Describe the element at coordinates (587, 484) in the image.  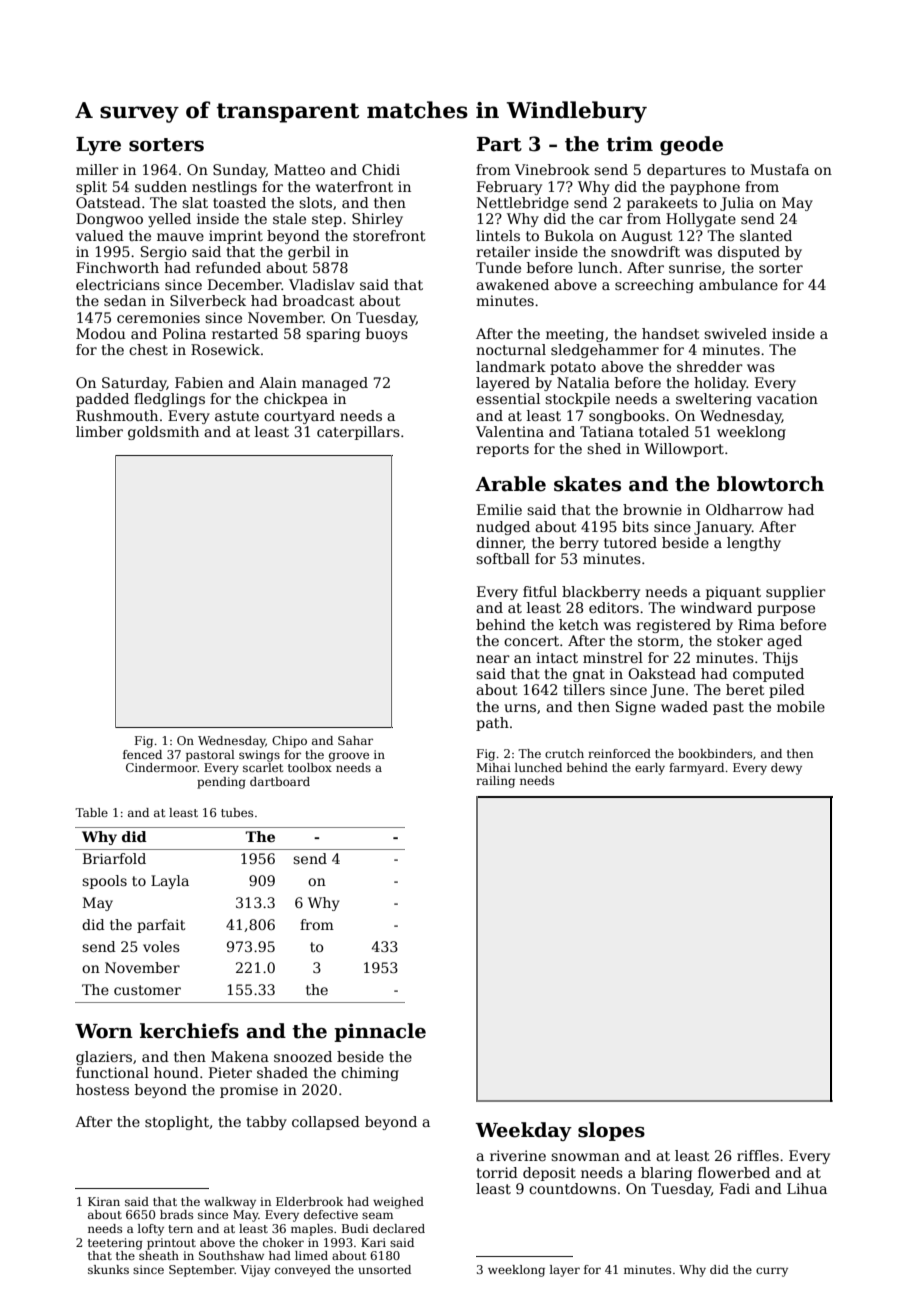
I see `skates` at that location.
